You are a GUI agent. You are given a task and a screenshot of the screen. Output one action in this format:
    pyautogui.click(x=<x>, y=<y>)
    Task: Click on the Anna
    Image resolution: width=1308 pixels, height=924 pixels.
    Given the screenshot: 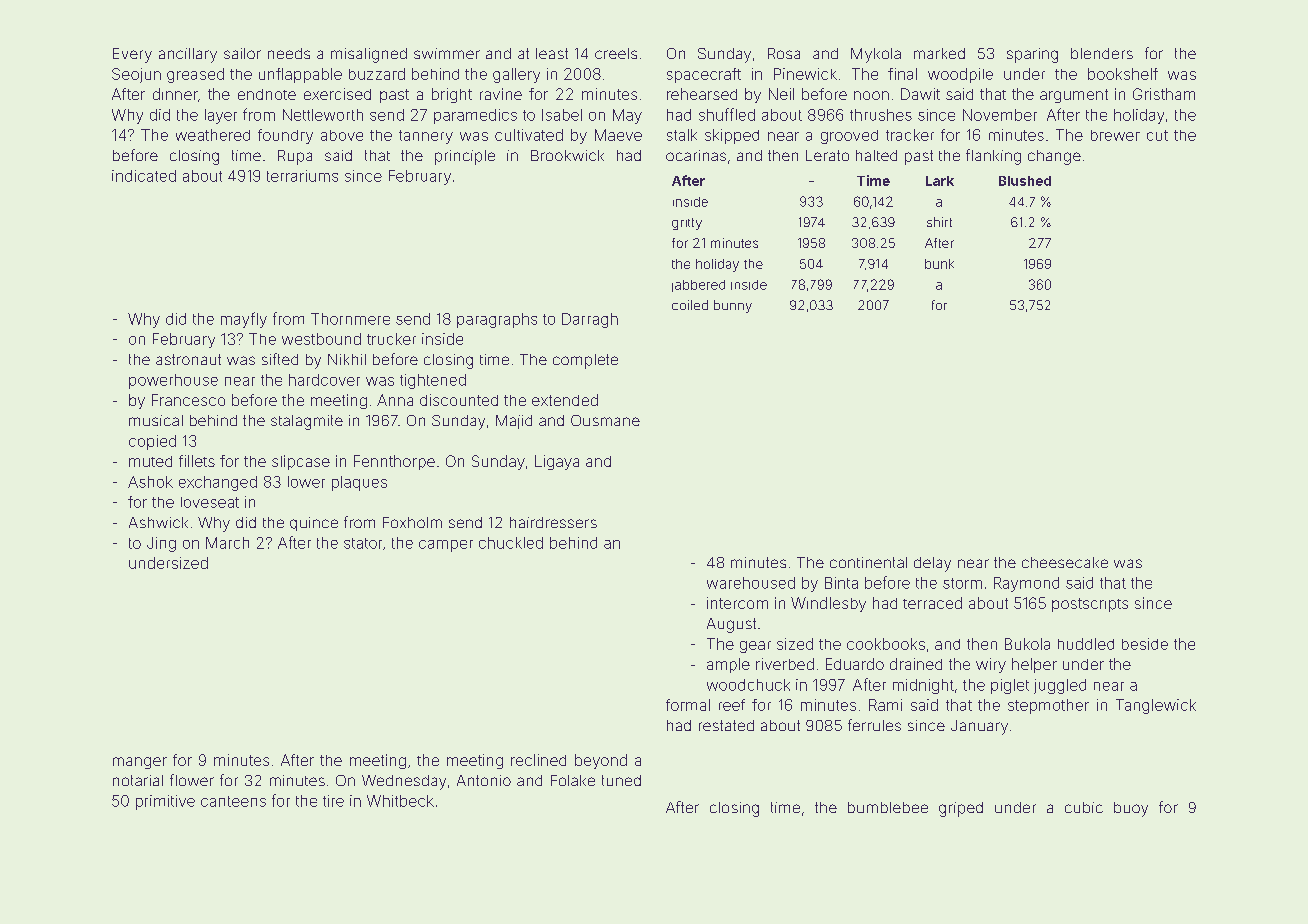 What is the action you would take?
    pyautogui.click(x=395, y=400)
